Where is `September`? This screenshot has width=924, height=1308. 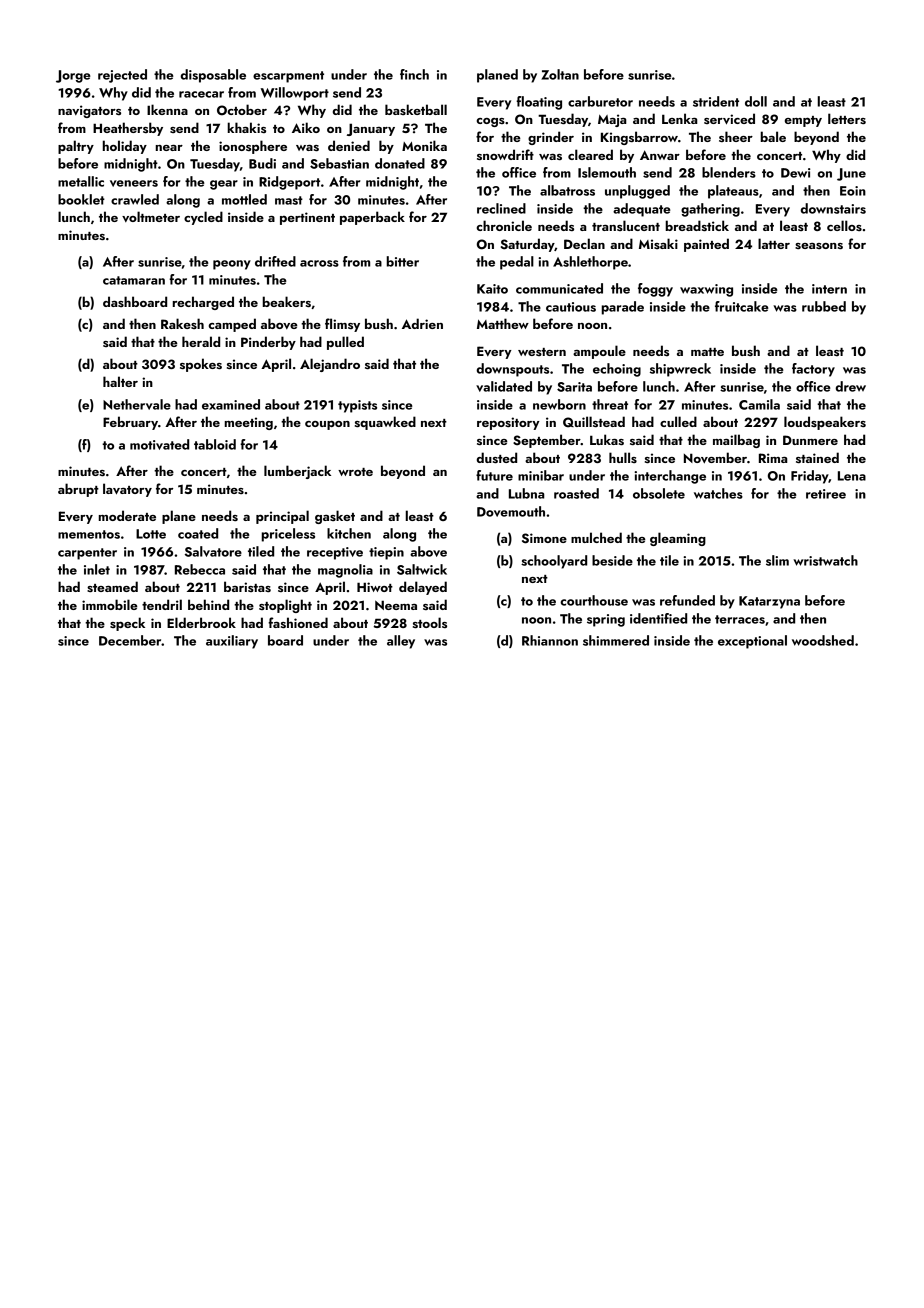 September is located at coordinates (547, 441).
